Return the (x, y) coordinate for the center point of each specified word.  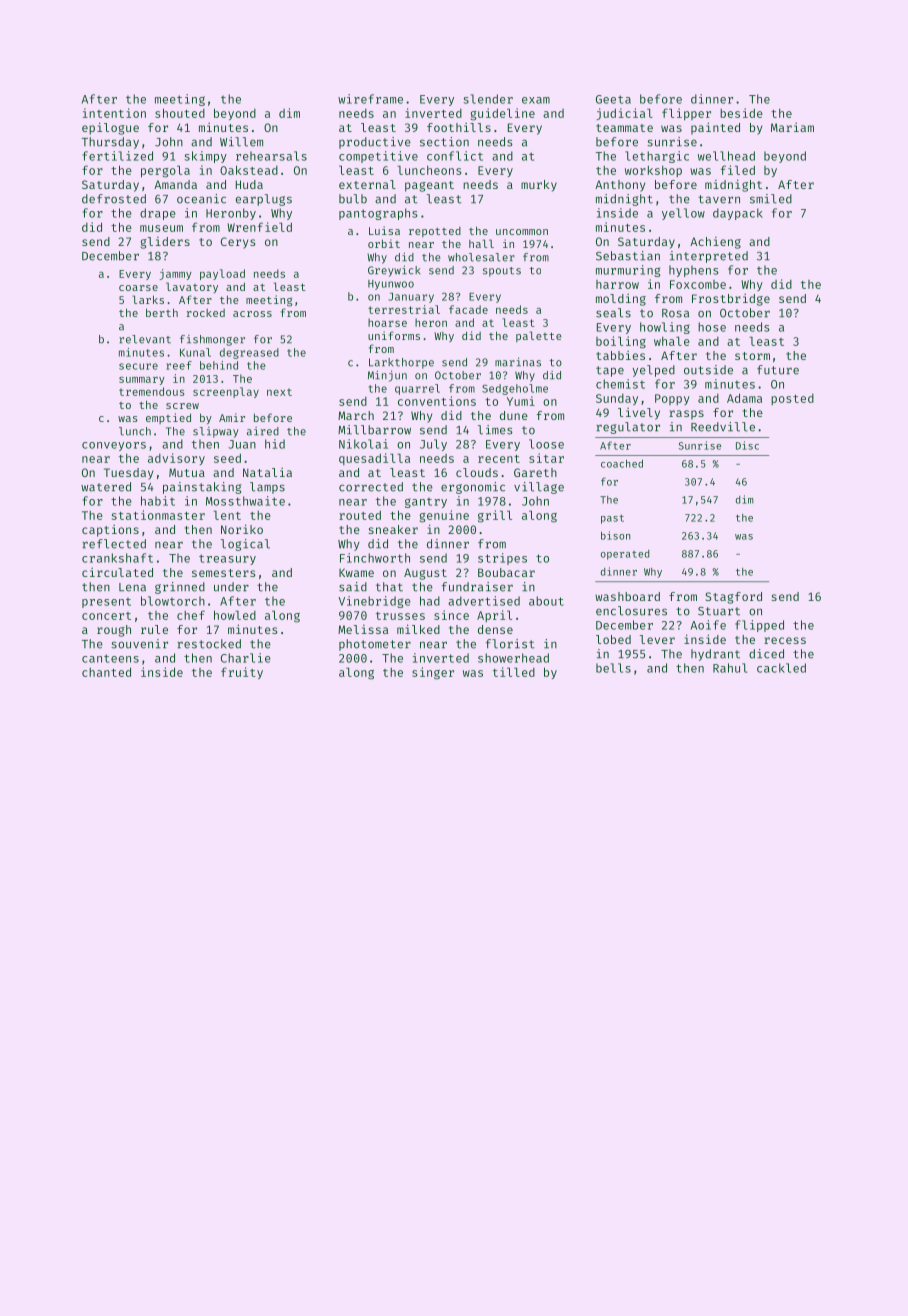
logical (245, 545)
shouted (180, 113)
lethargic (657, 157)
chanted (106, 672)
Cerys (238, 243)
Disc (747, 445)
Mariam (792, 127)
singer (433, 673)
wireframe (370, 99)
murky (539, 186)
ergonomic (473, 488)
